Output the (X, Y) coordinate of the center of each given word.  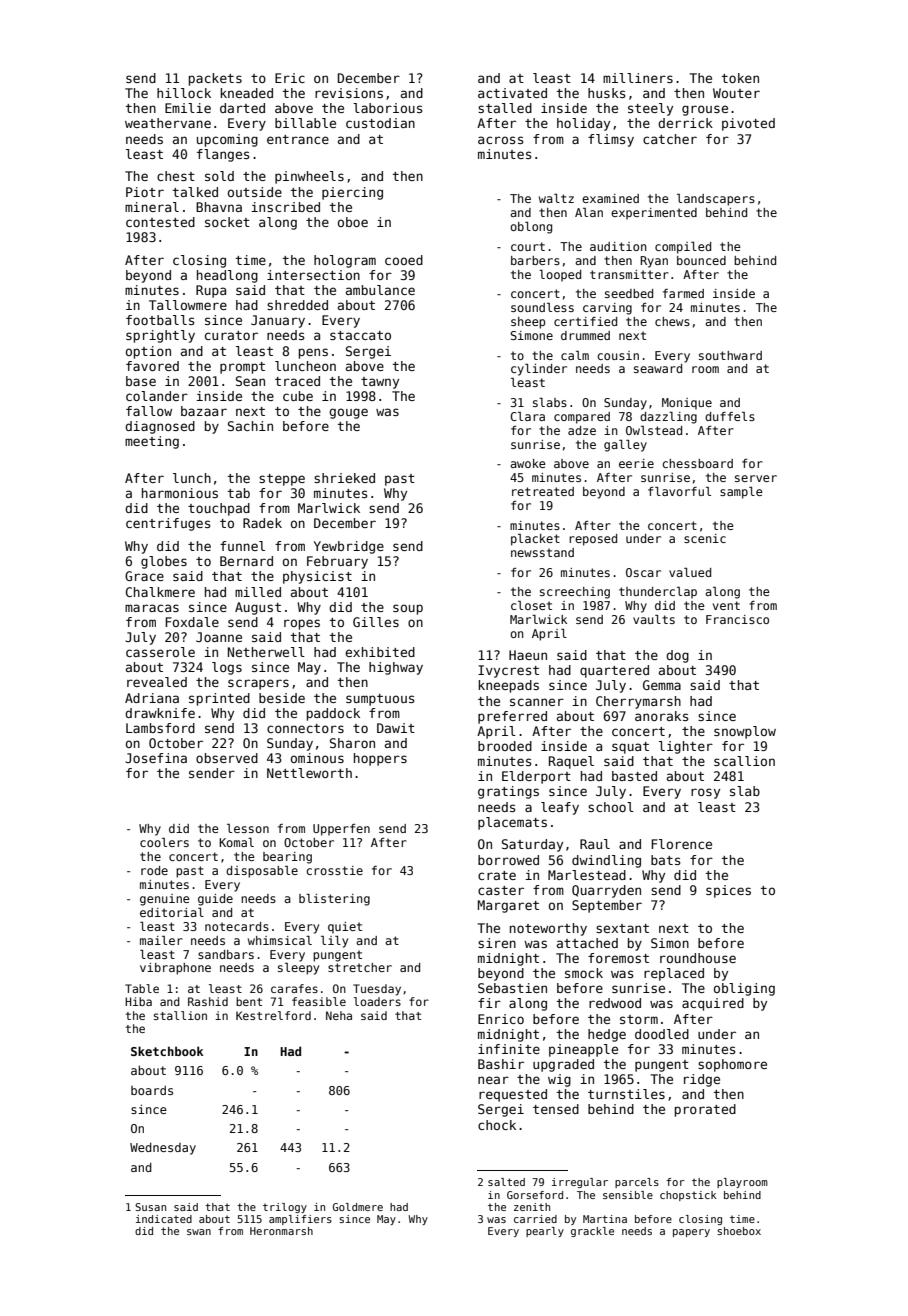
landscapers (716, 200)
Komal (236, 842)
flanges (223, 155)
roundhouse (698, 958)
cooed (404, 260)
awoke (528, 463)
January (278, 321)
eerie (636, 463)
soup (408, 609)
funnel (242, 546)
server (756, 478)
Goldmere (358, 1207)
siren (497, 943)
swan (199, 1232)
